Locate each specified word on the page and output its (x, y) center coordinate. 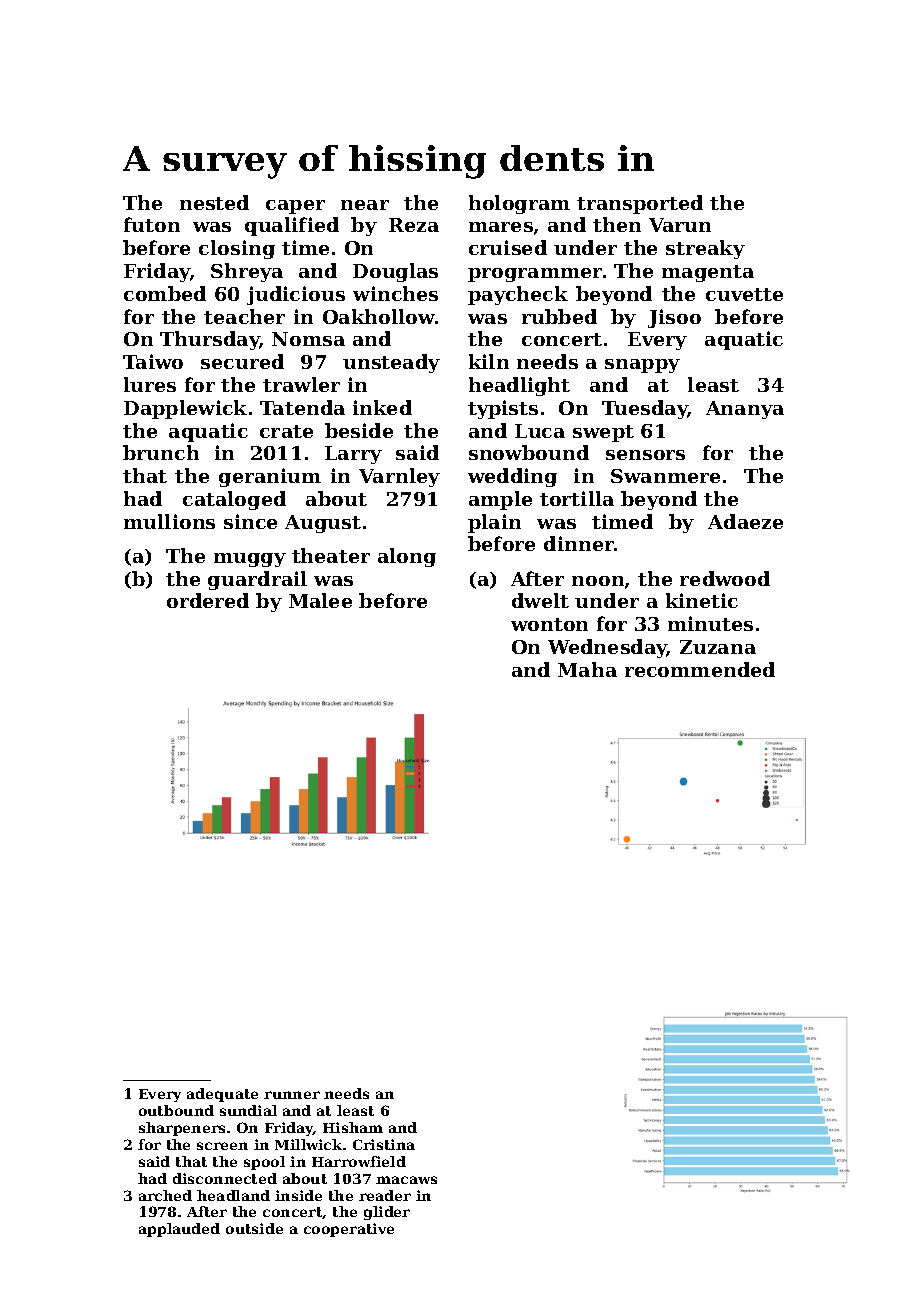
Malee (320, 600)
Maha (587, 669)
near (365, 205)
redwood (725, 578)
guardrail (257, 580)
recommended (700, 669)
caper (295, 207)
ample (500, 500)
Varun (680, 225)
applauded (179, 1230)
